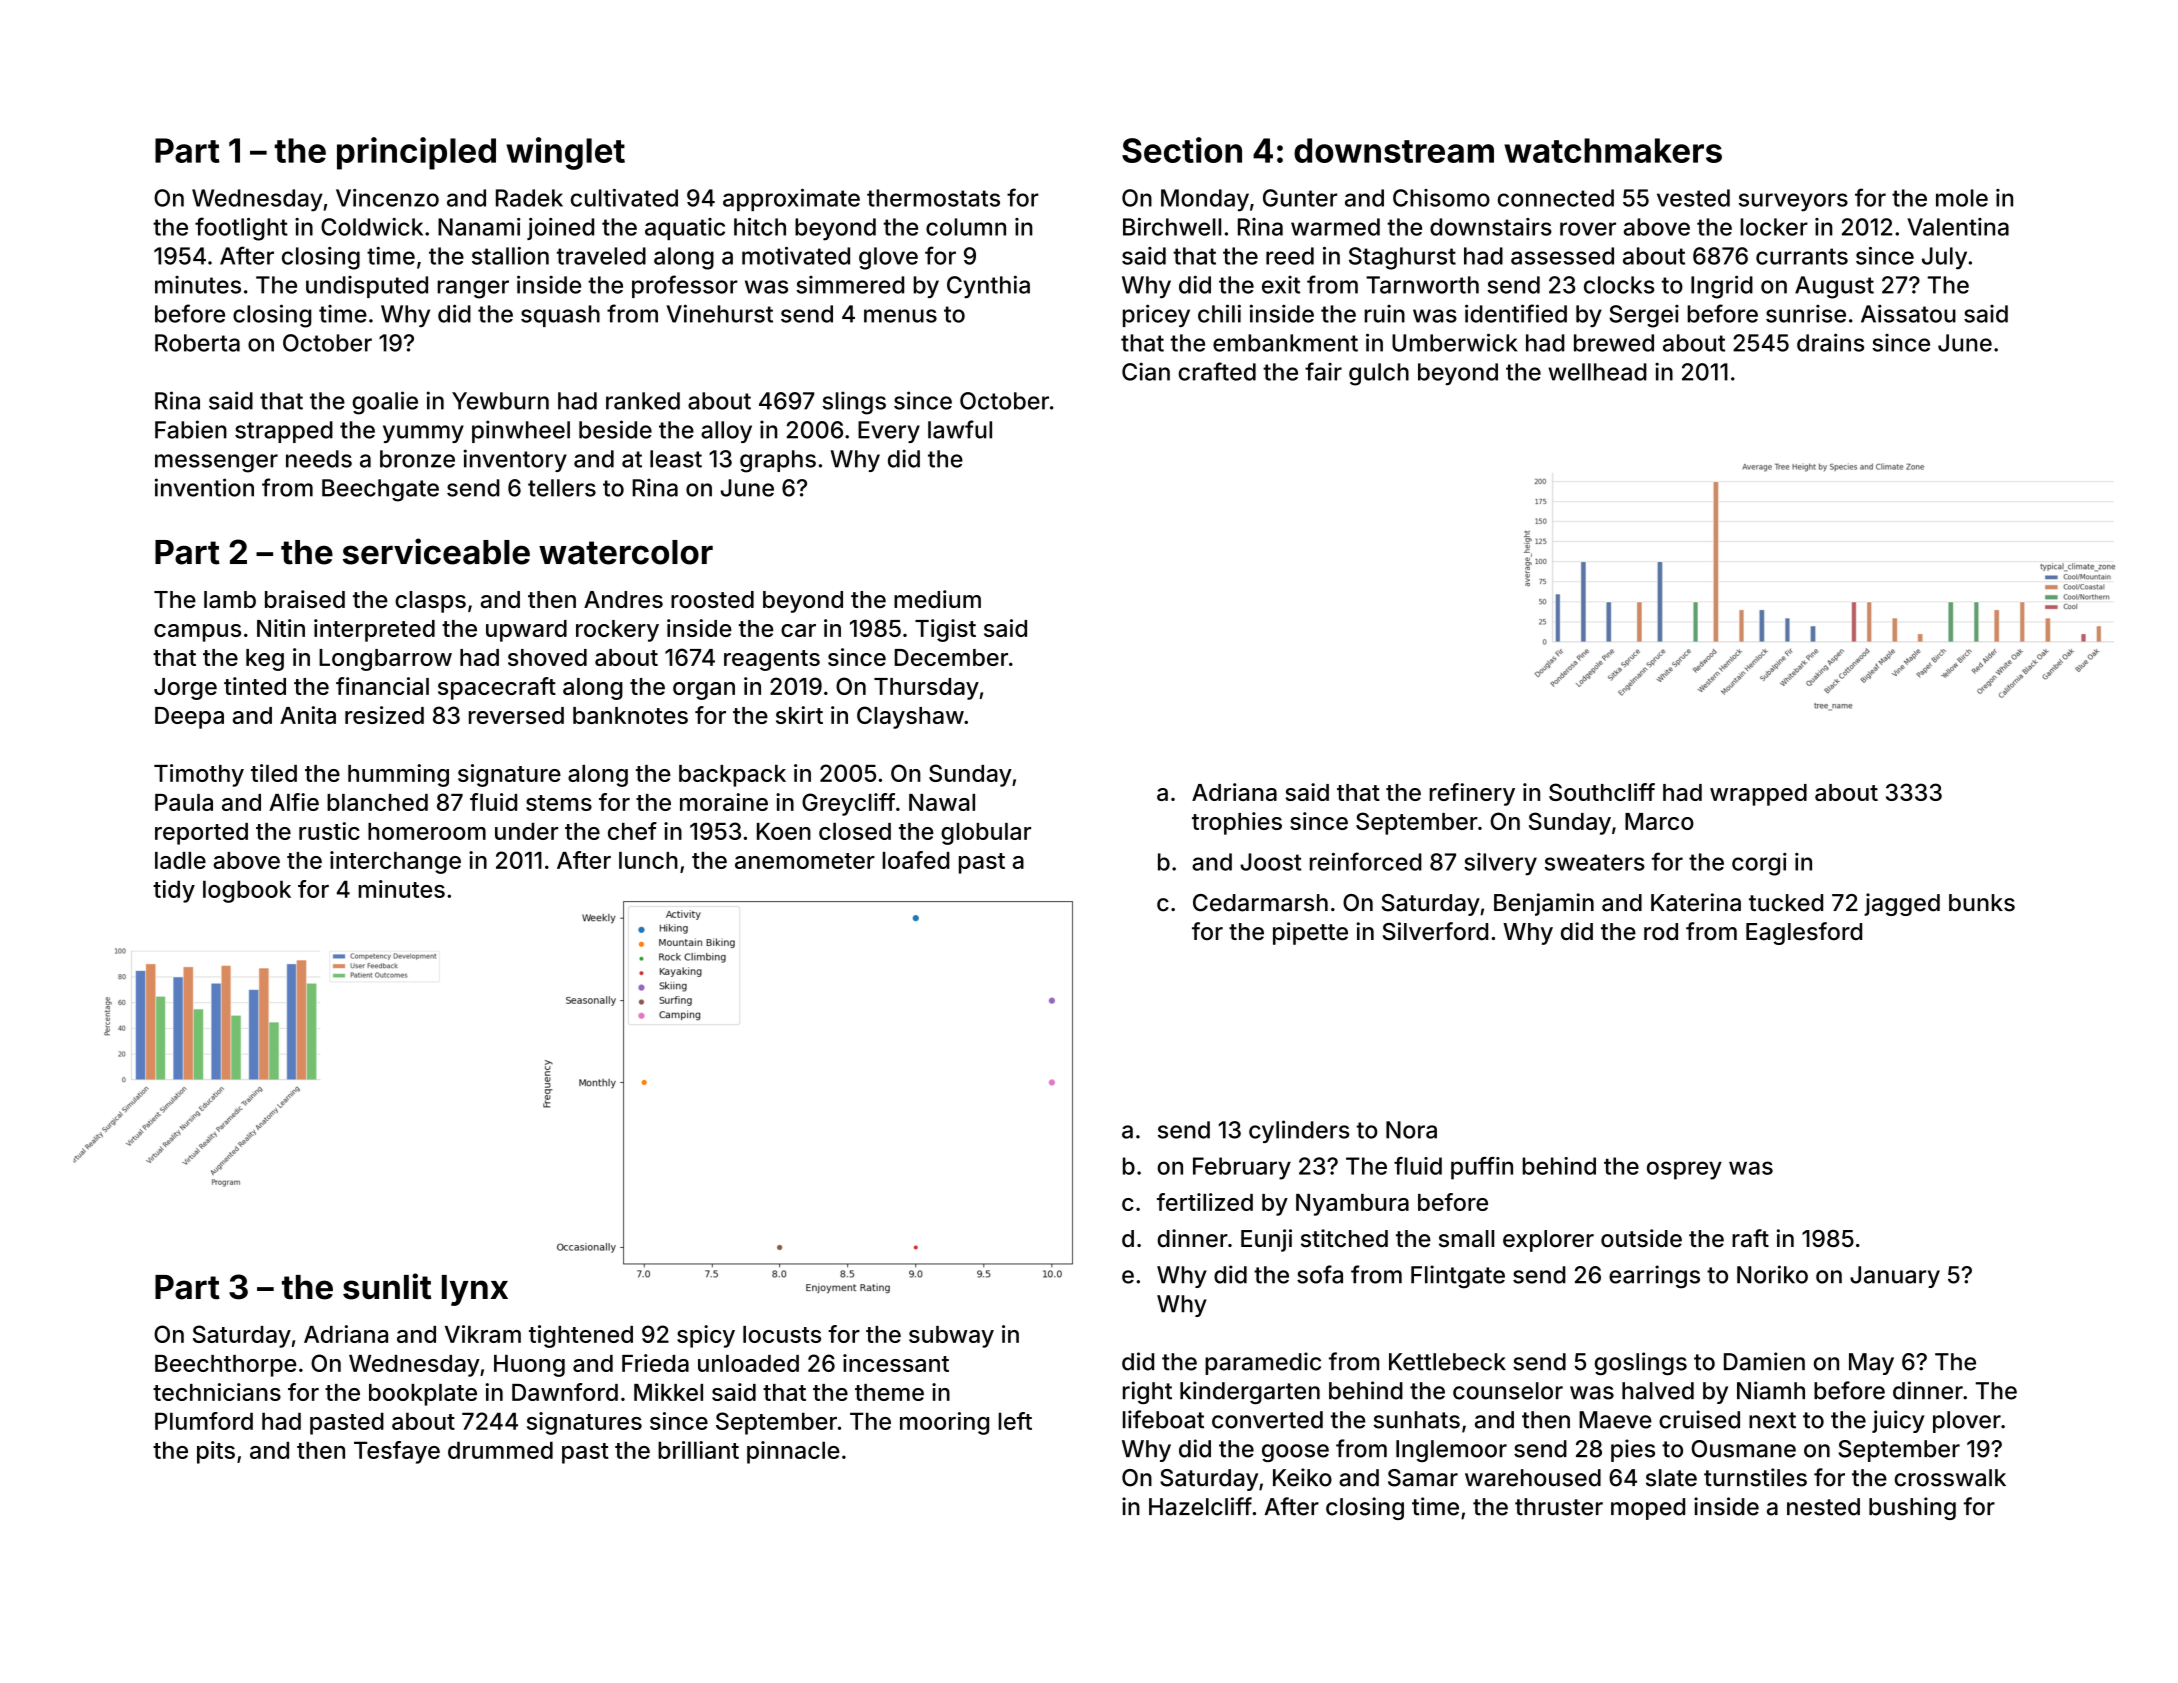 The height and width of the screenshot is (1683, 2178). I want to click on rod, so click(1661, 932).
